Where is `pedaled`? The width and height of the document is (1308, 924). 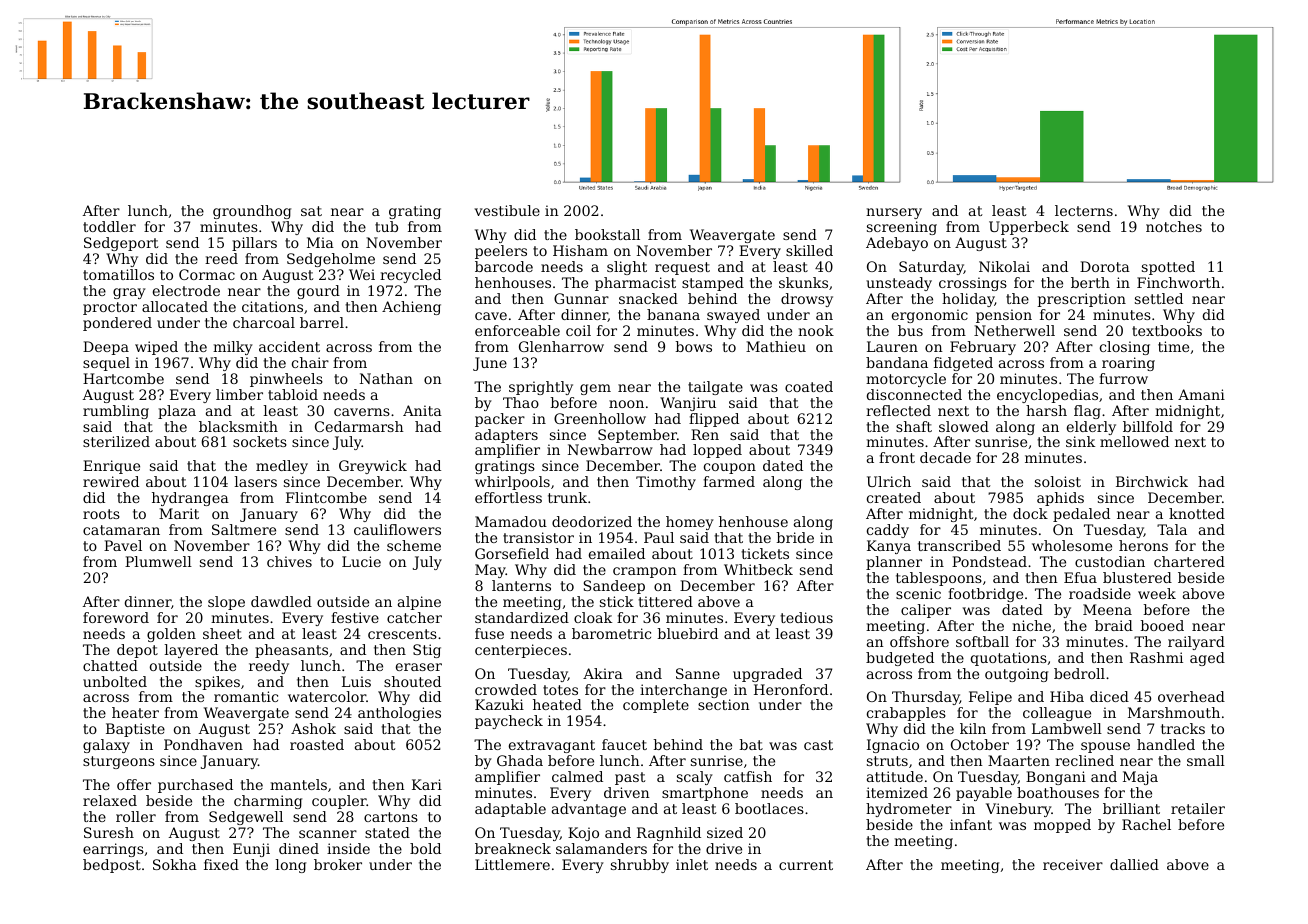 pedaled is located at coordinates (1081, 515).
